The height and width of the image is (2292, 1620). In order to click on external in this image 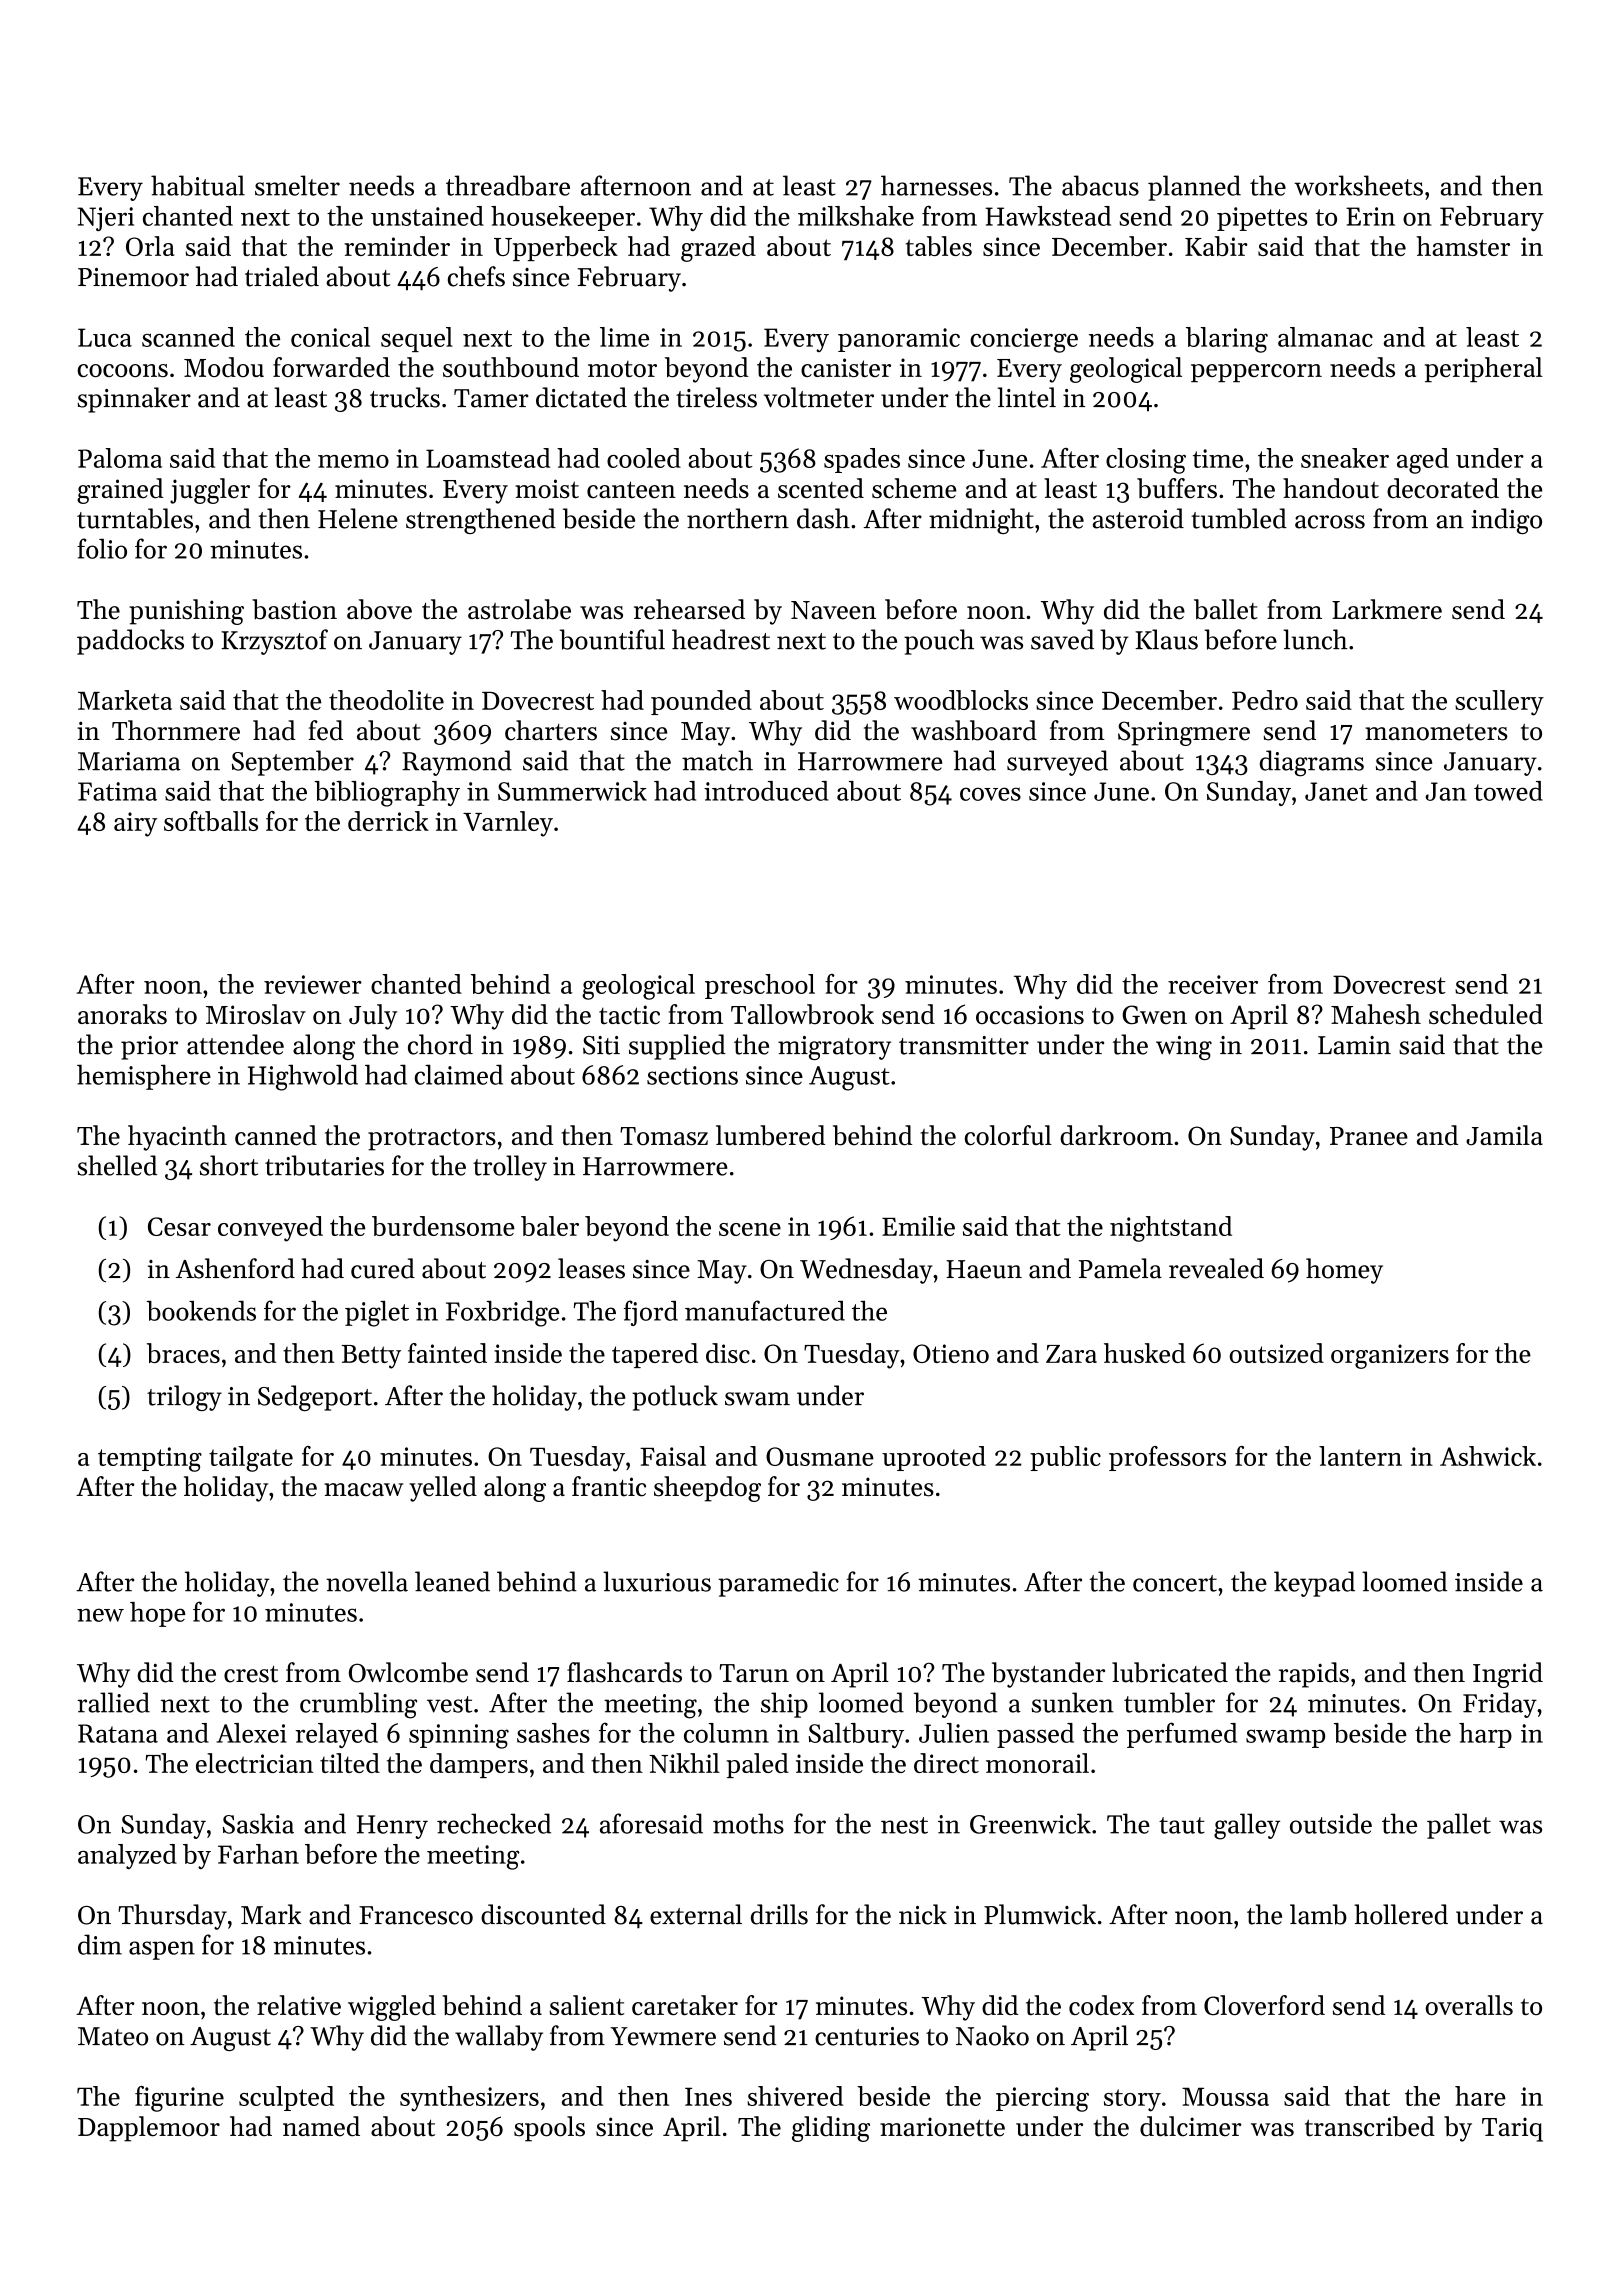, I will do `click(696, 1914)`.
